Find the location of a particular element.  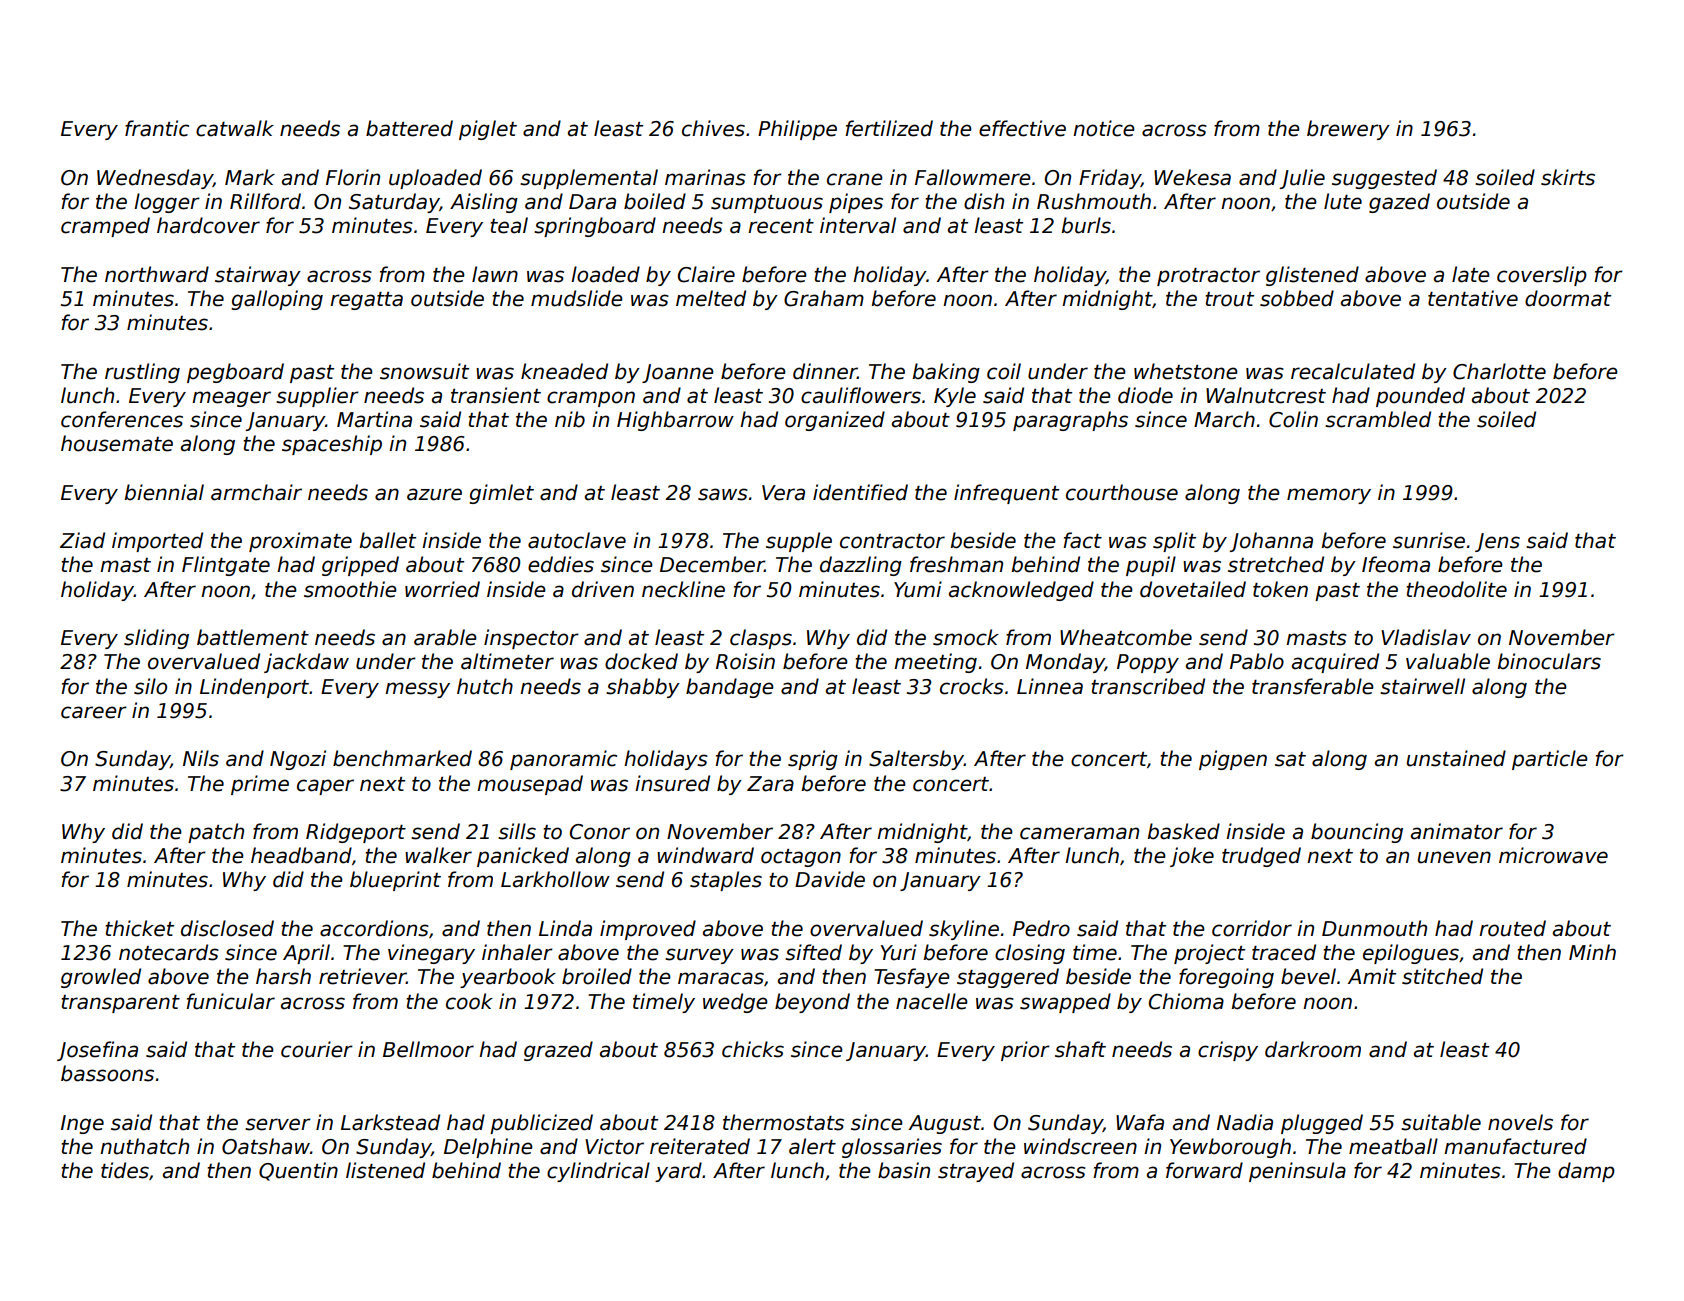

bandage is located at coordinates (730, 688).
